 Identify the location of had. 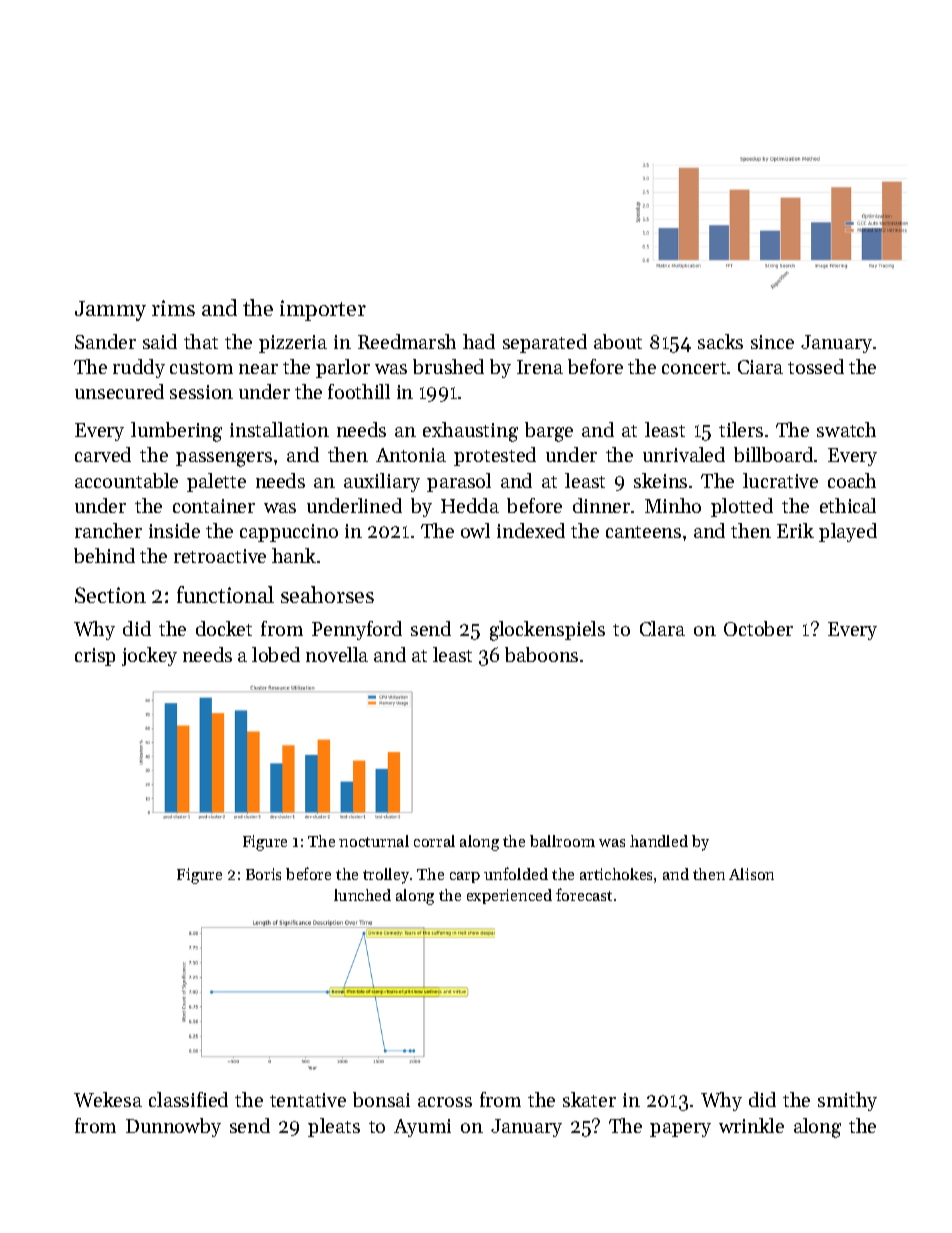
(479, 341).
